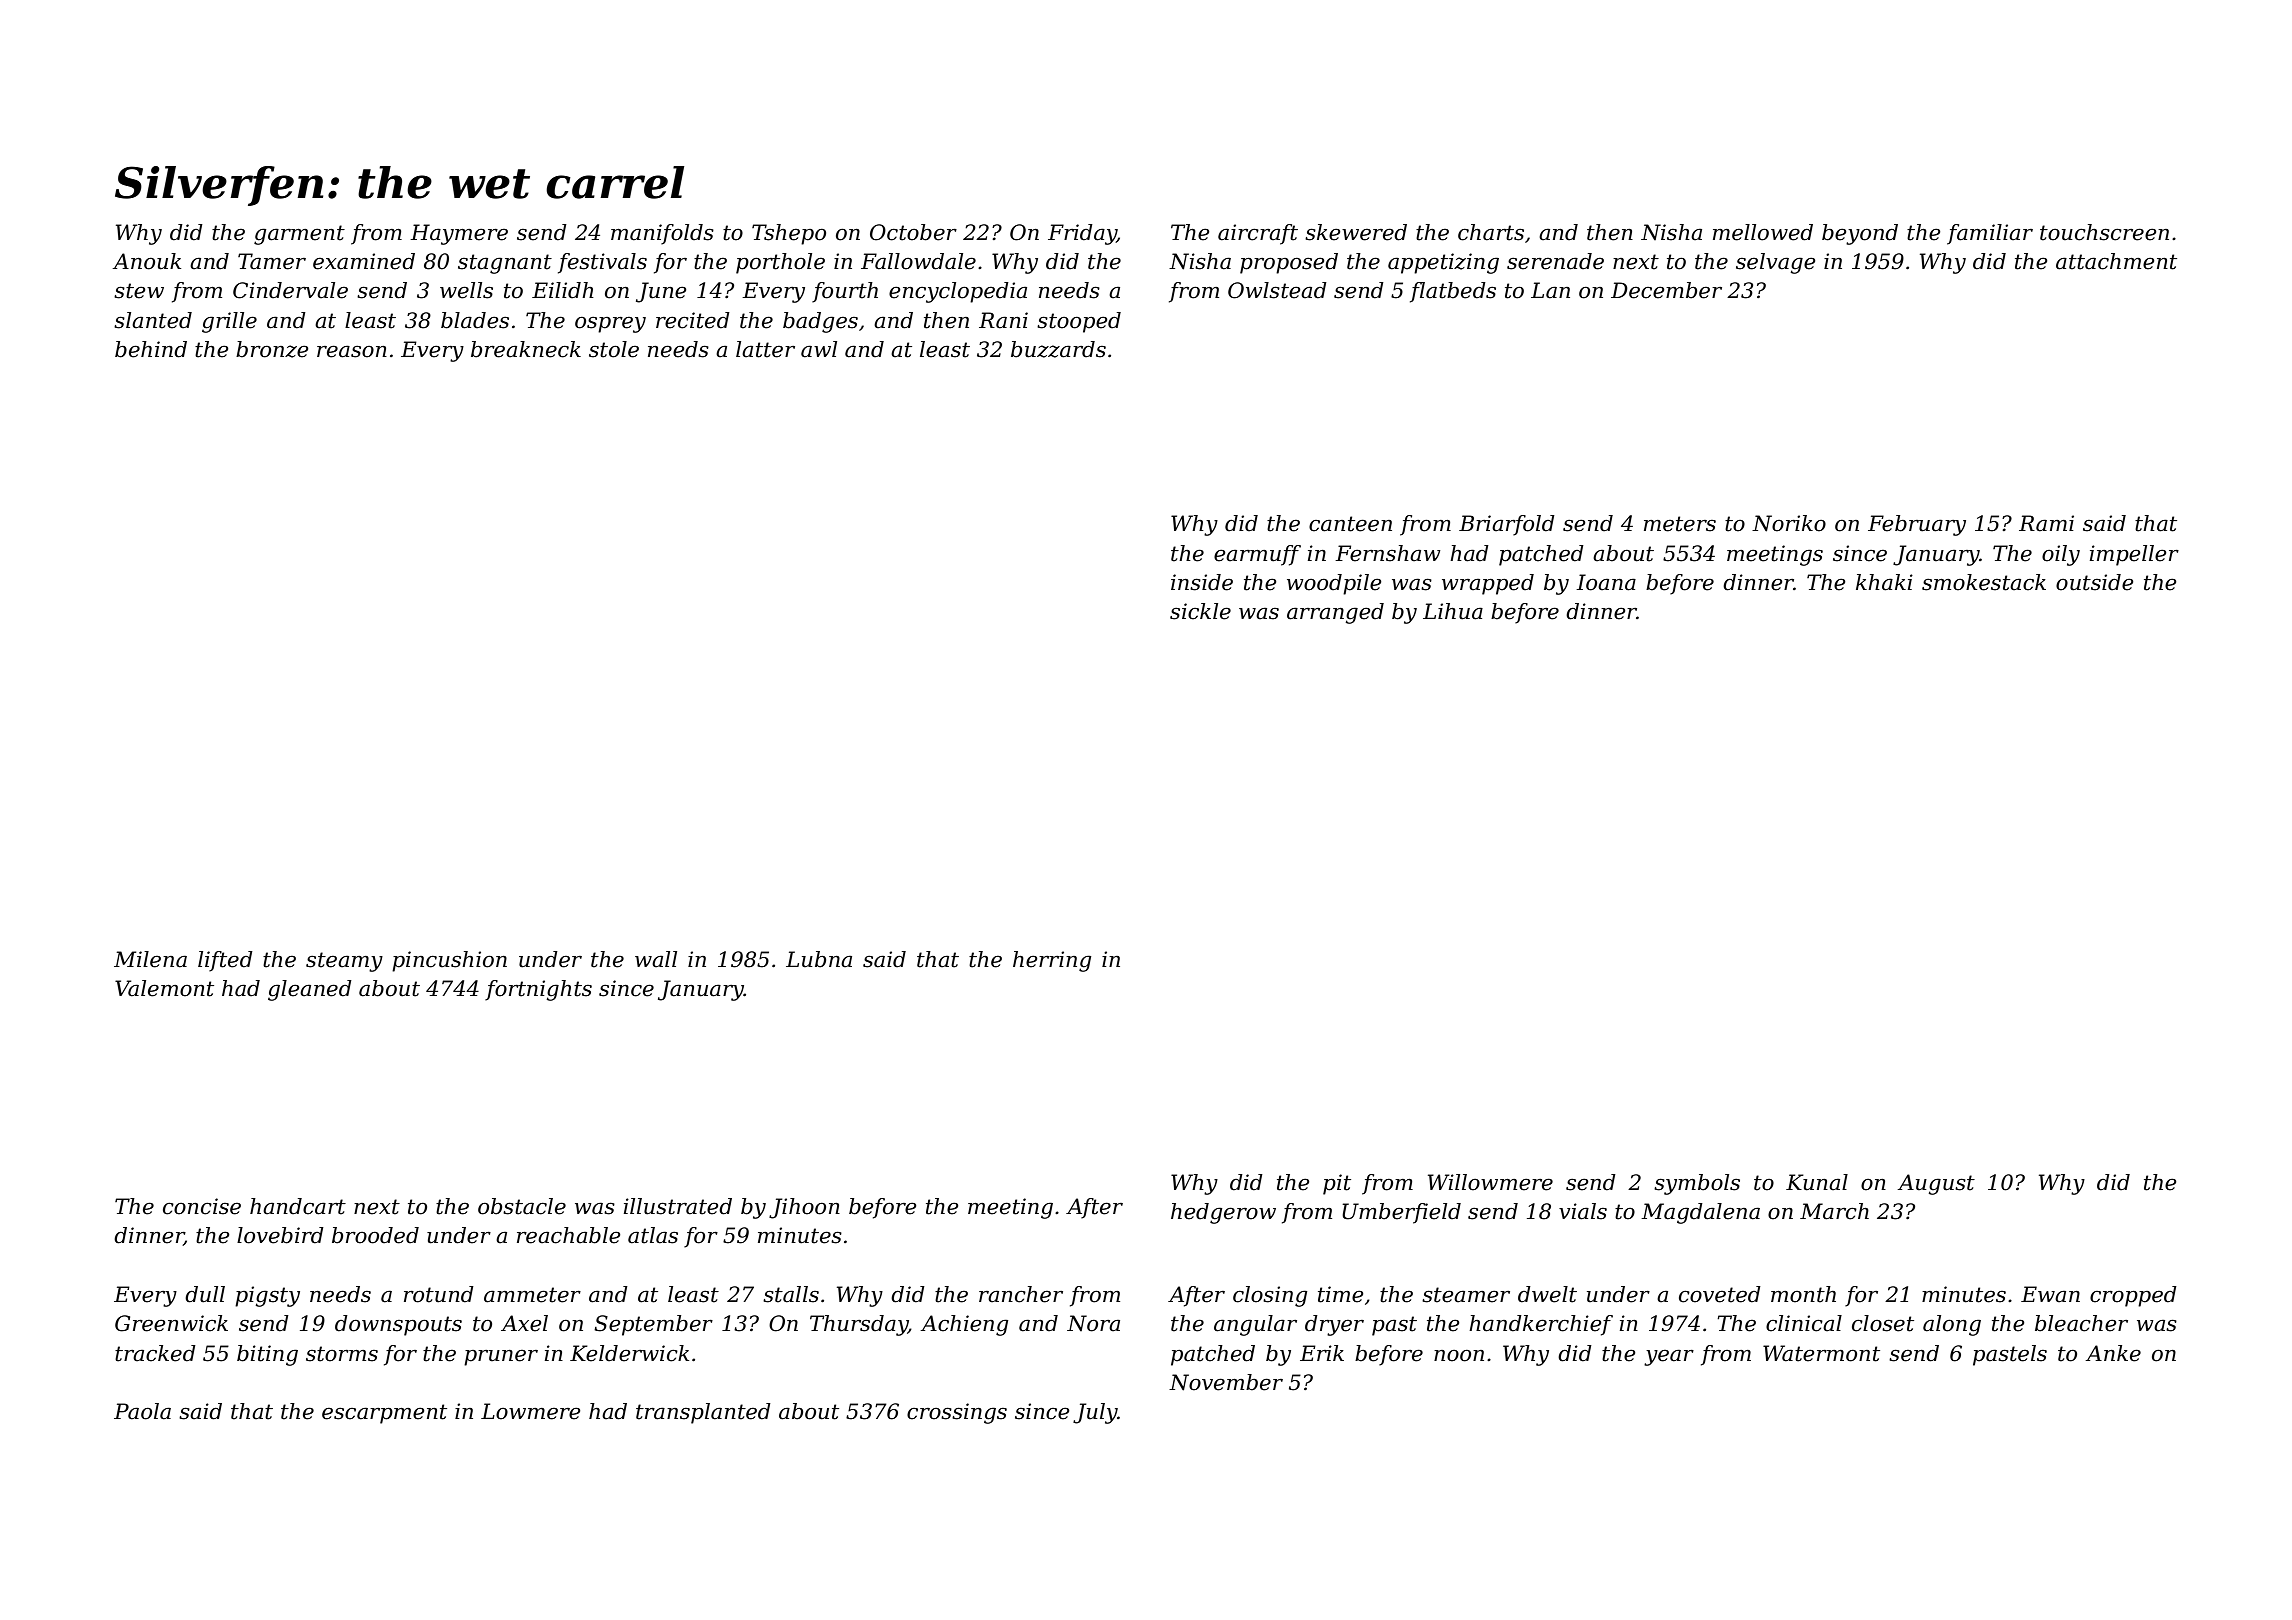 The height and width of the screenshot is (1620, 2292). Describe the element at coordinates (1453, 292) in the screenshot. I see `flatbeds` at that location.
